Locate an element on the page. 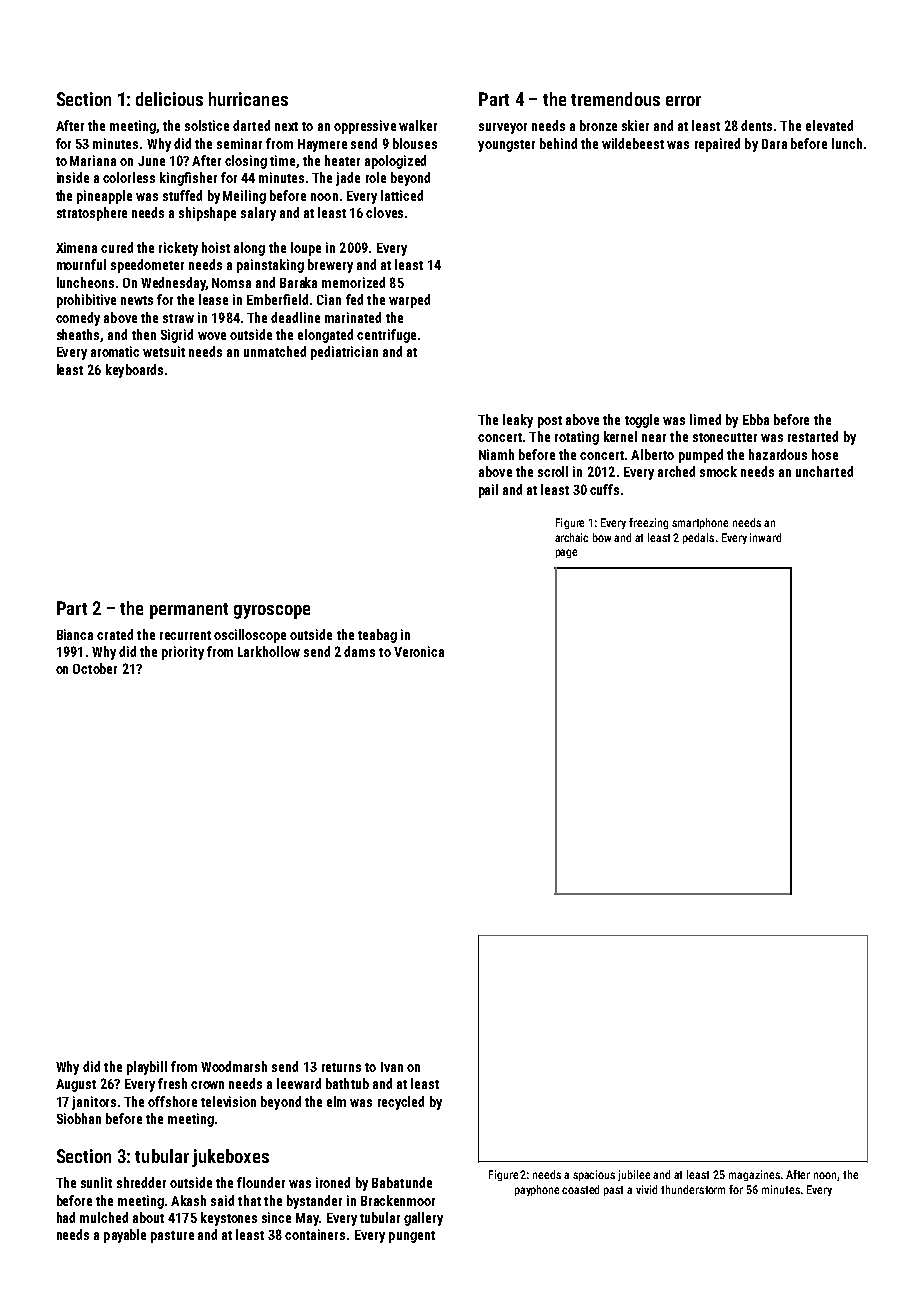 This document has width=924, height=1314. payable is located at coordinates (125, 1236).
